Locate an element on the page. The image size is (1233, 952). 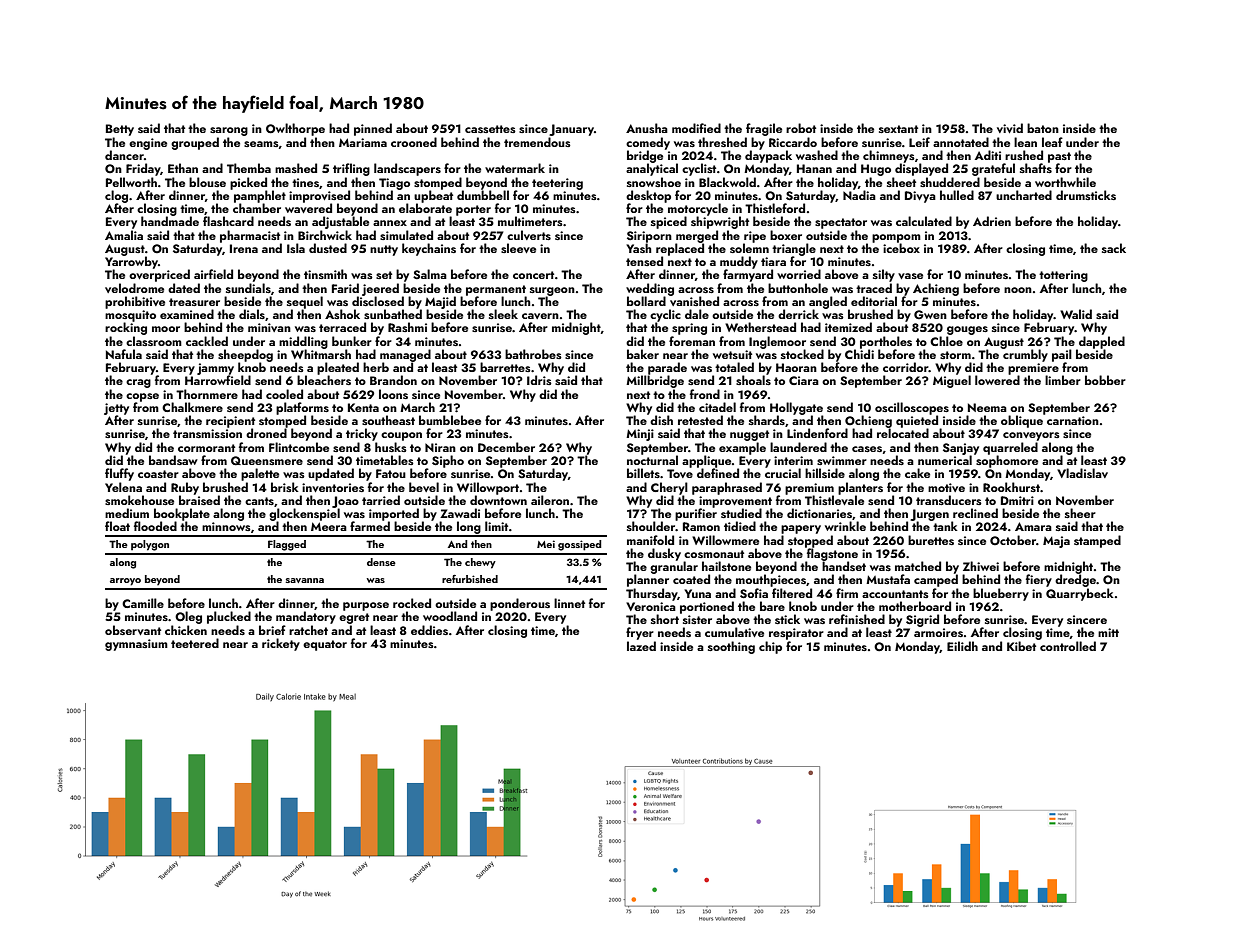
Walid is located at coordinates (1076, 314).
